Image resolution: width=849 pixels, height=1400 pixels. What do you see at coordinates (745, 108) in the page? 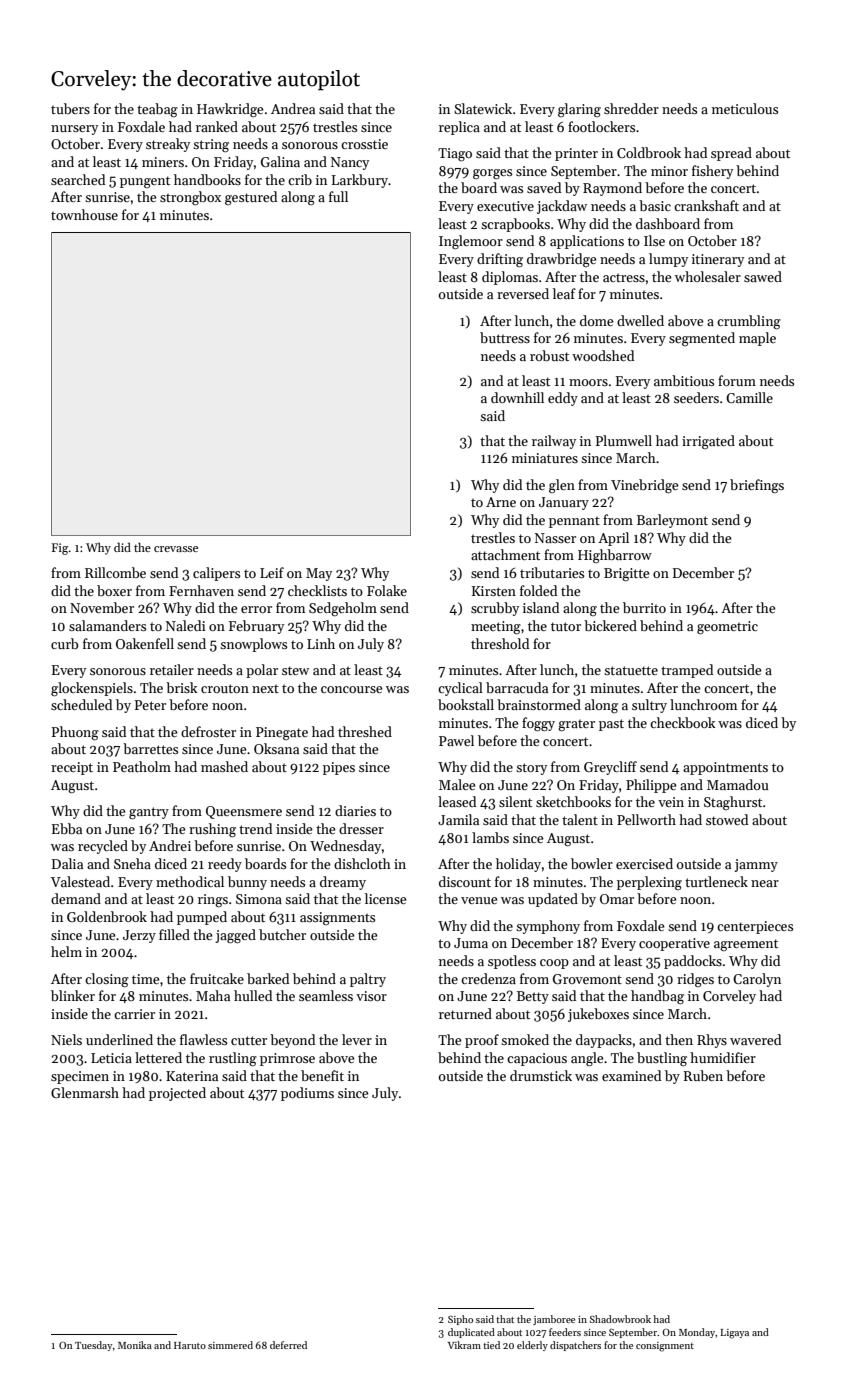
I see `meticulous` at bounding box center [745, 108].
